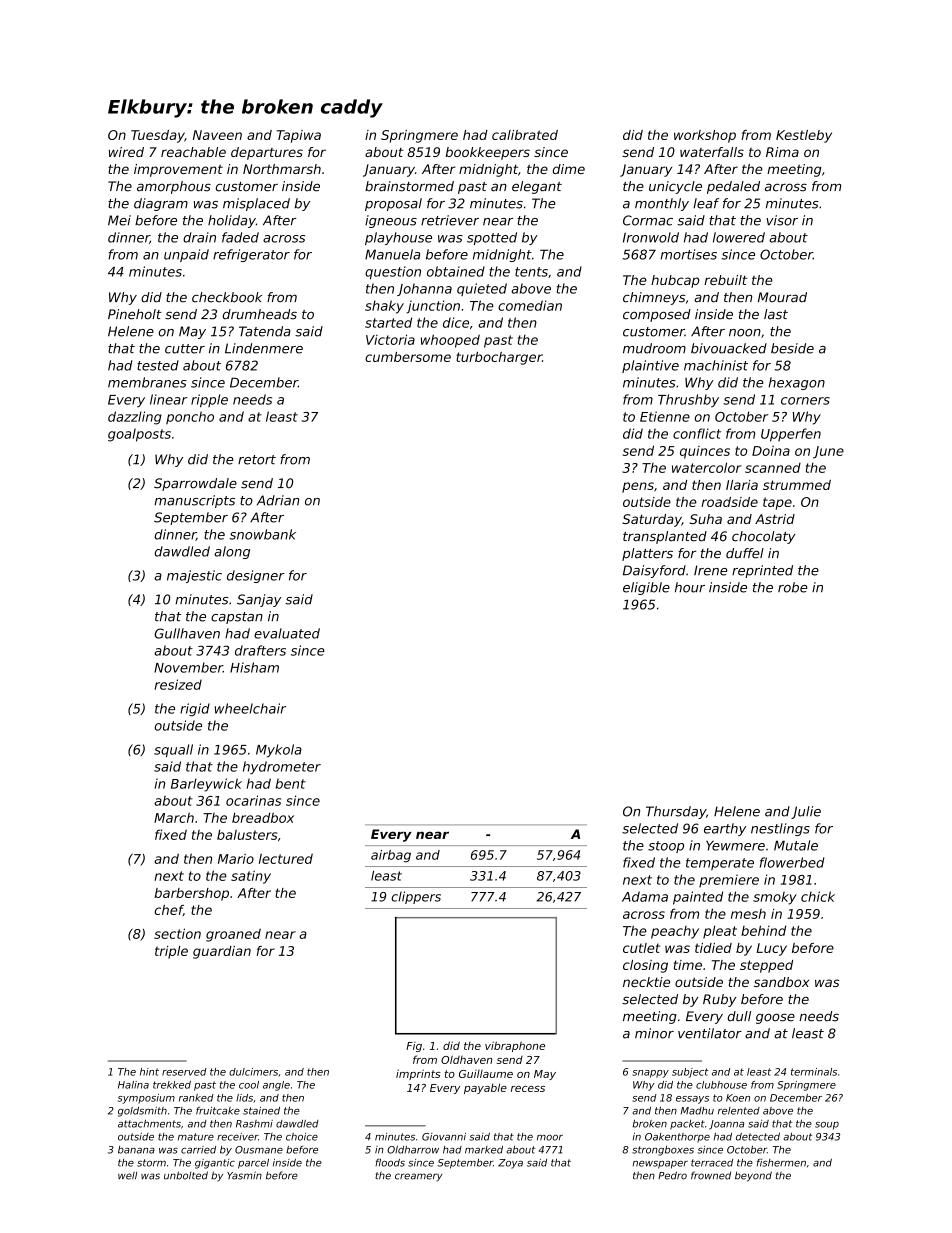  I want to click on clippers, so click(416, 897).
